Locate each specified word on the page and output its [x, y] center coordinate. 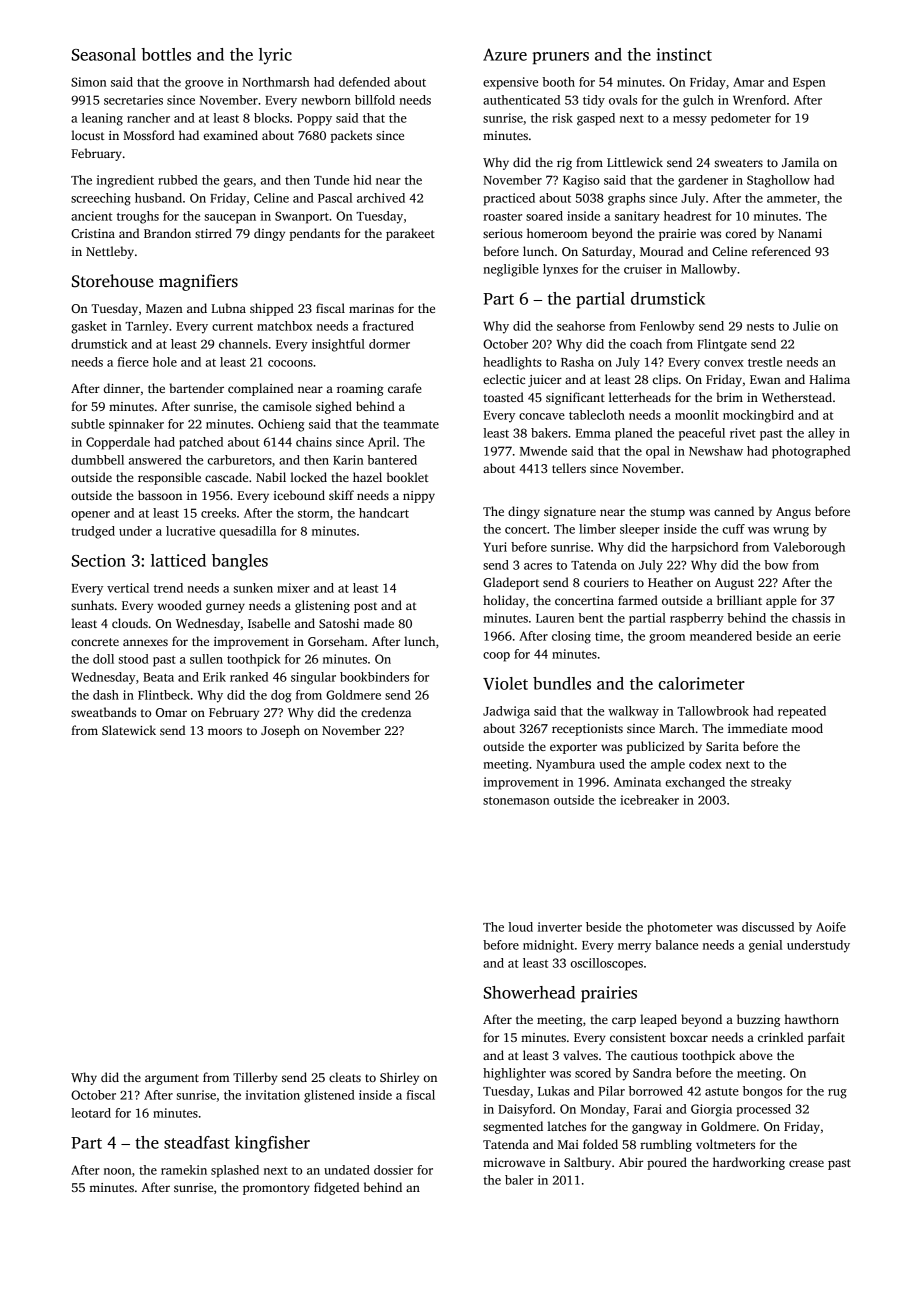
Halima [829, 379]
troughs [138, 217]
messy [690, 121]
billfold [375, 100]
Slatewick [129, 730]
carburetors [240, 460]
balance [676, 945]
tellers [569, 468]
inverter [560, 927]
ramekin [184, 1170]
